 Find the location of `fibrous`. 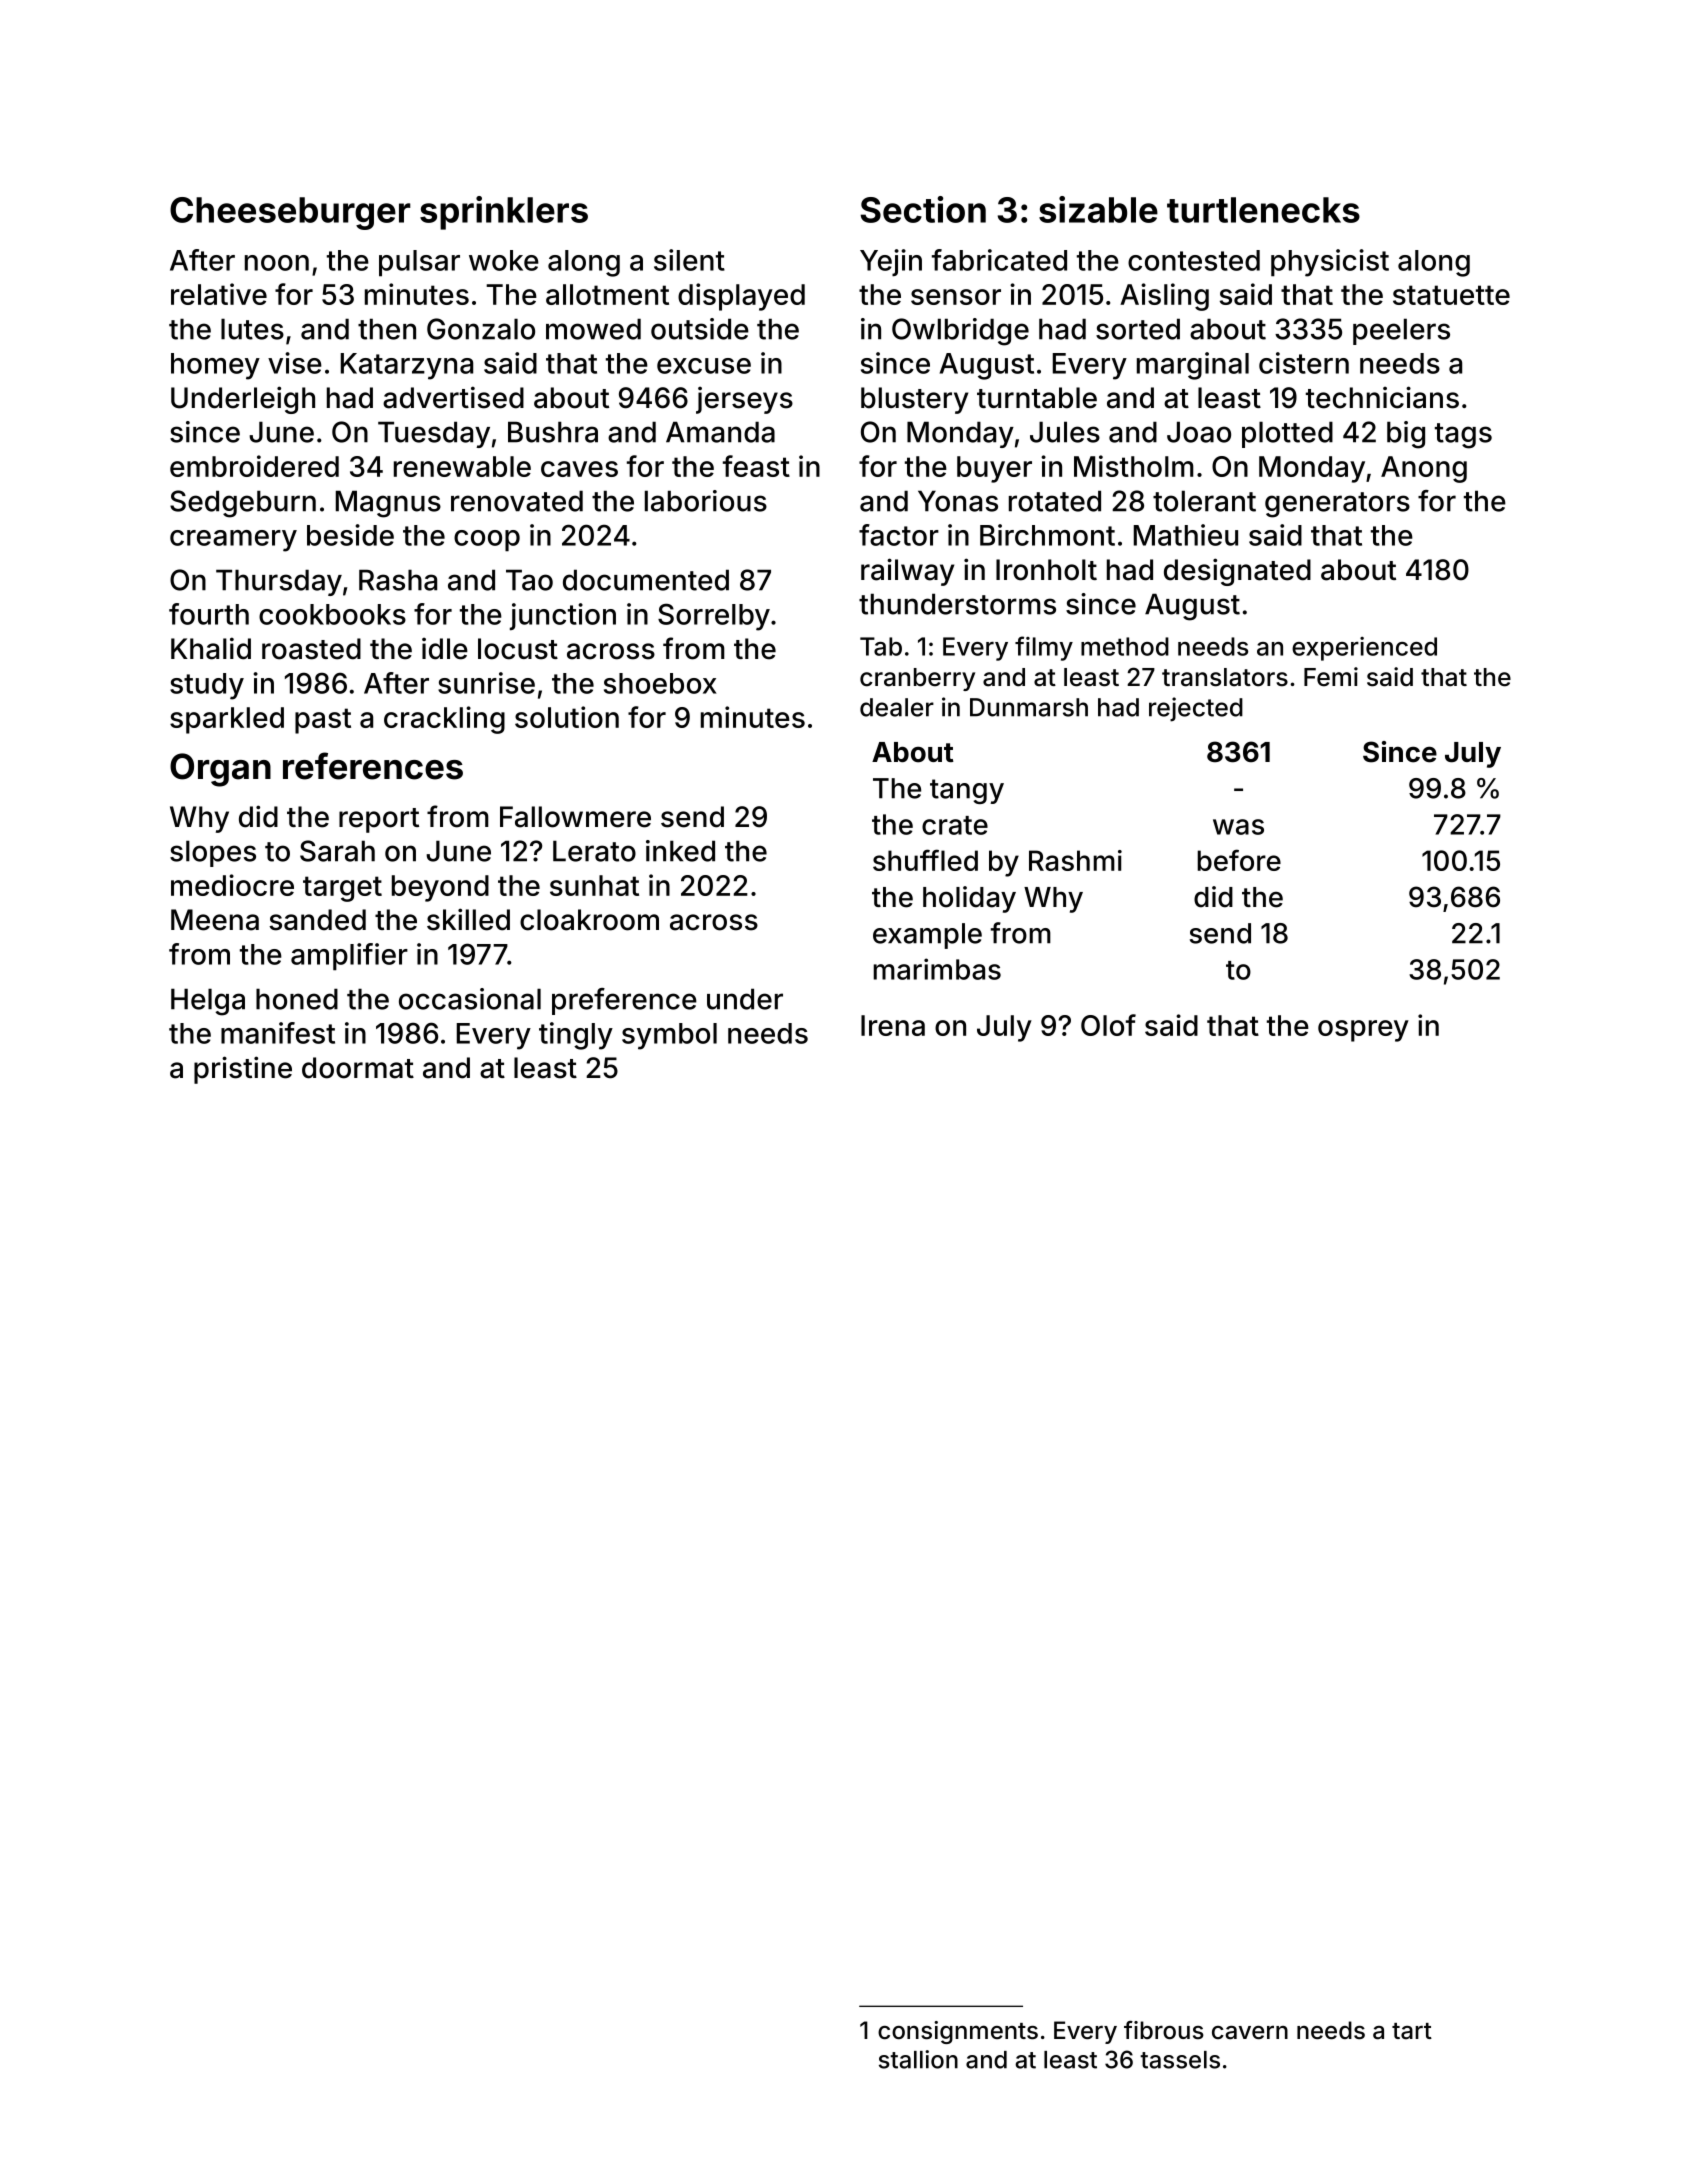

fibrous is located at coordinates (1164, 2030).
